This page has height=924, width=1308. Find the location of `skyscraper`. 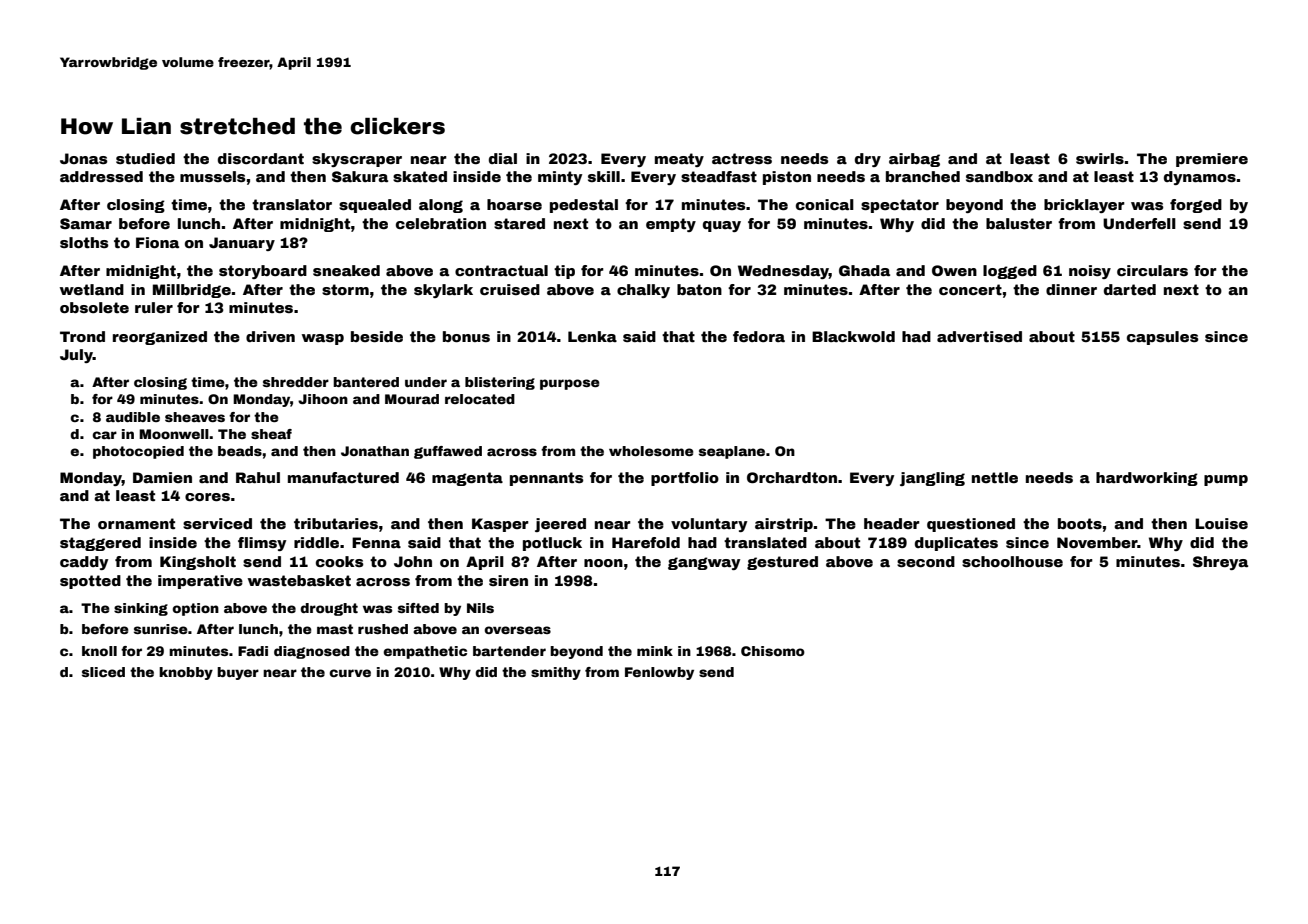

skyscraper is located at coordinates (357, 160).
